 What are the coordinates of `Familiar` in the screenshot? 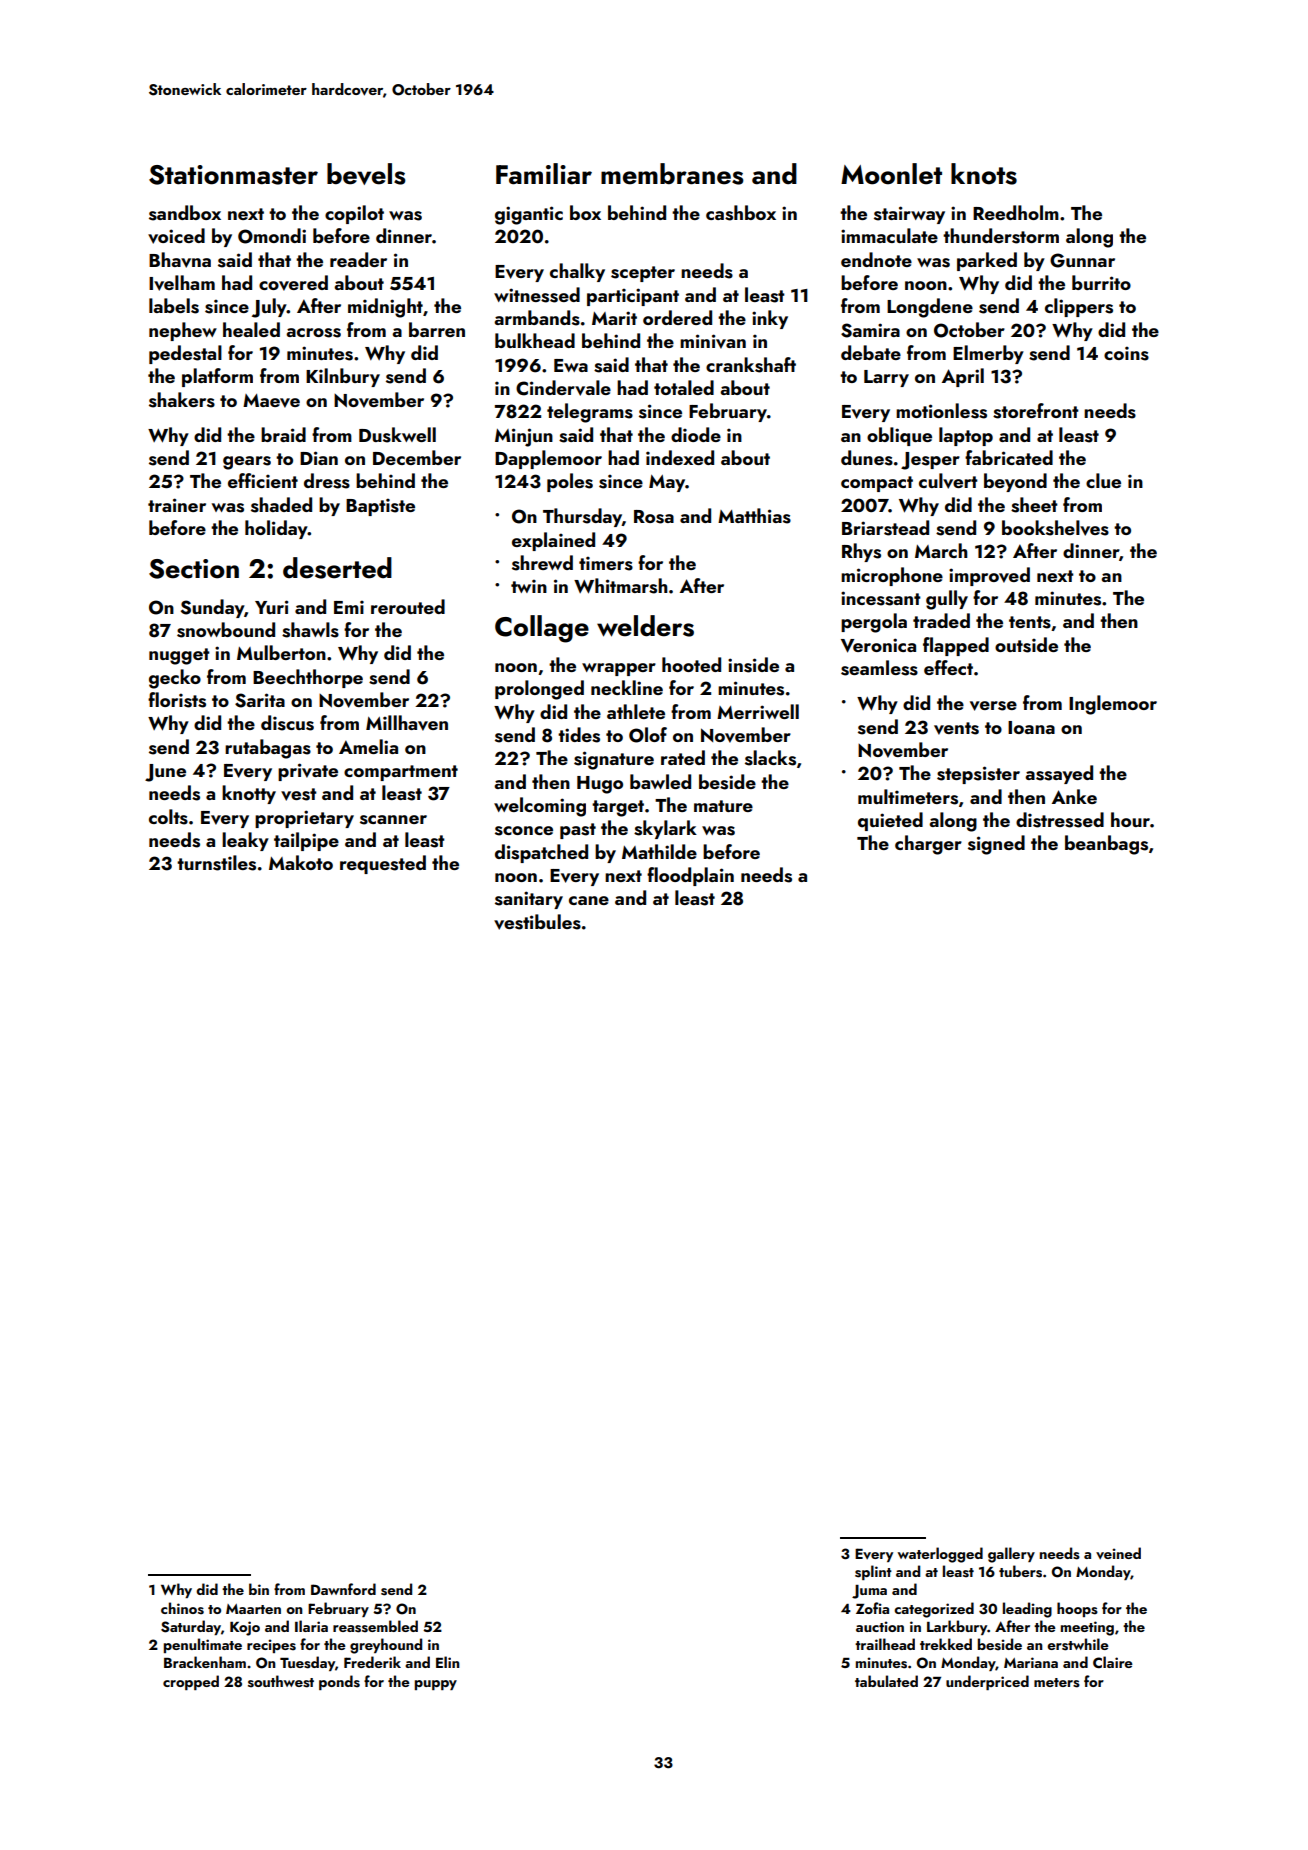 It's located at (544, 174).
